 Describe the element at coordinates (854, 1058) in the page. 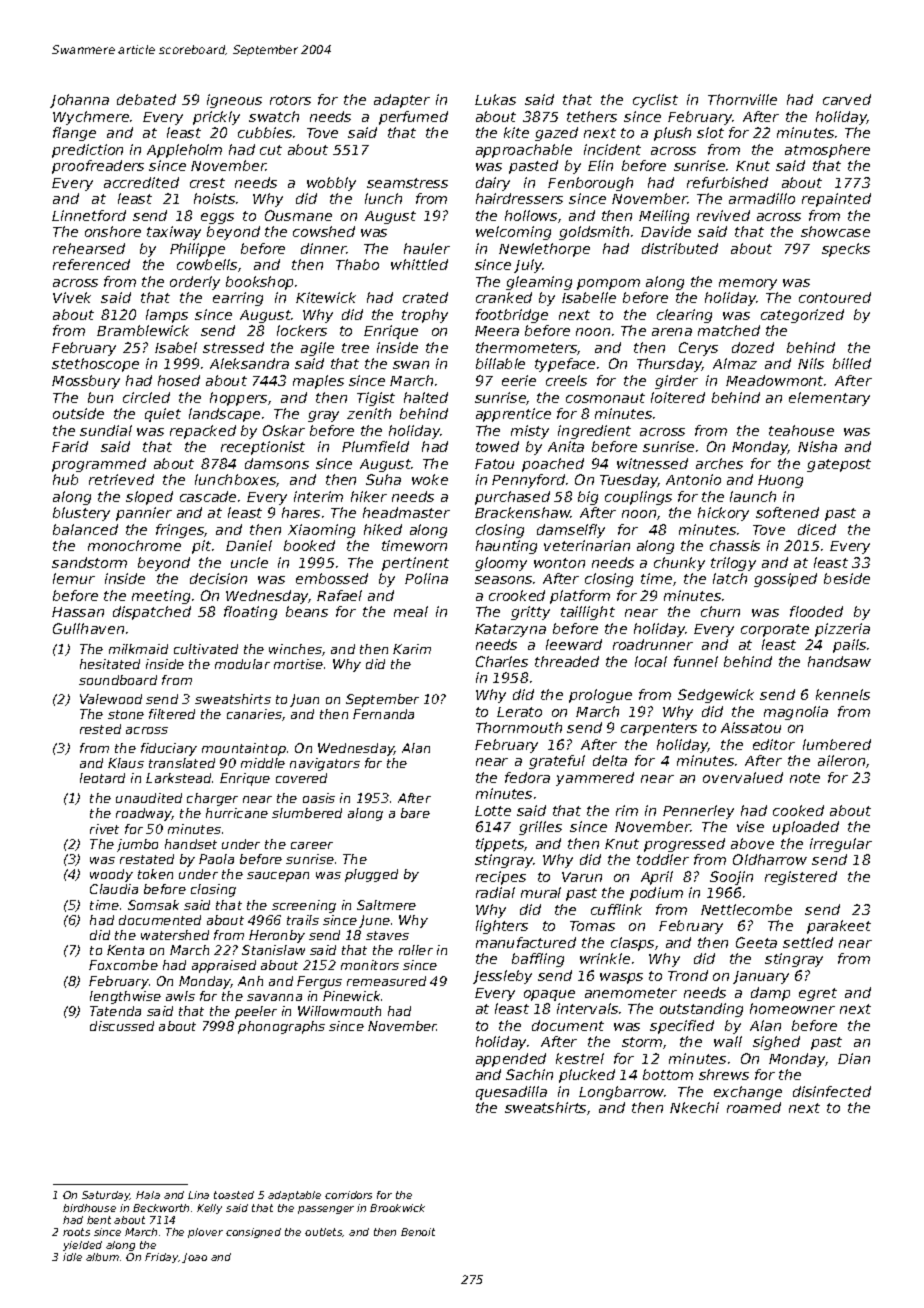

I see `Dian` at that location.
